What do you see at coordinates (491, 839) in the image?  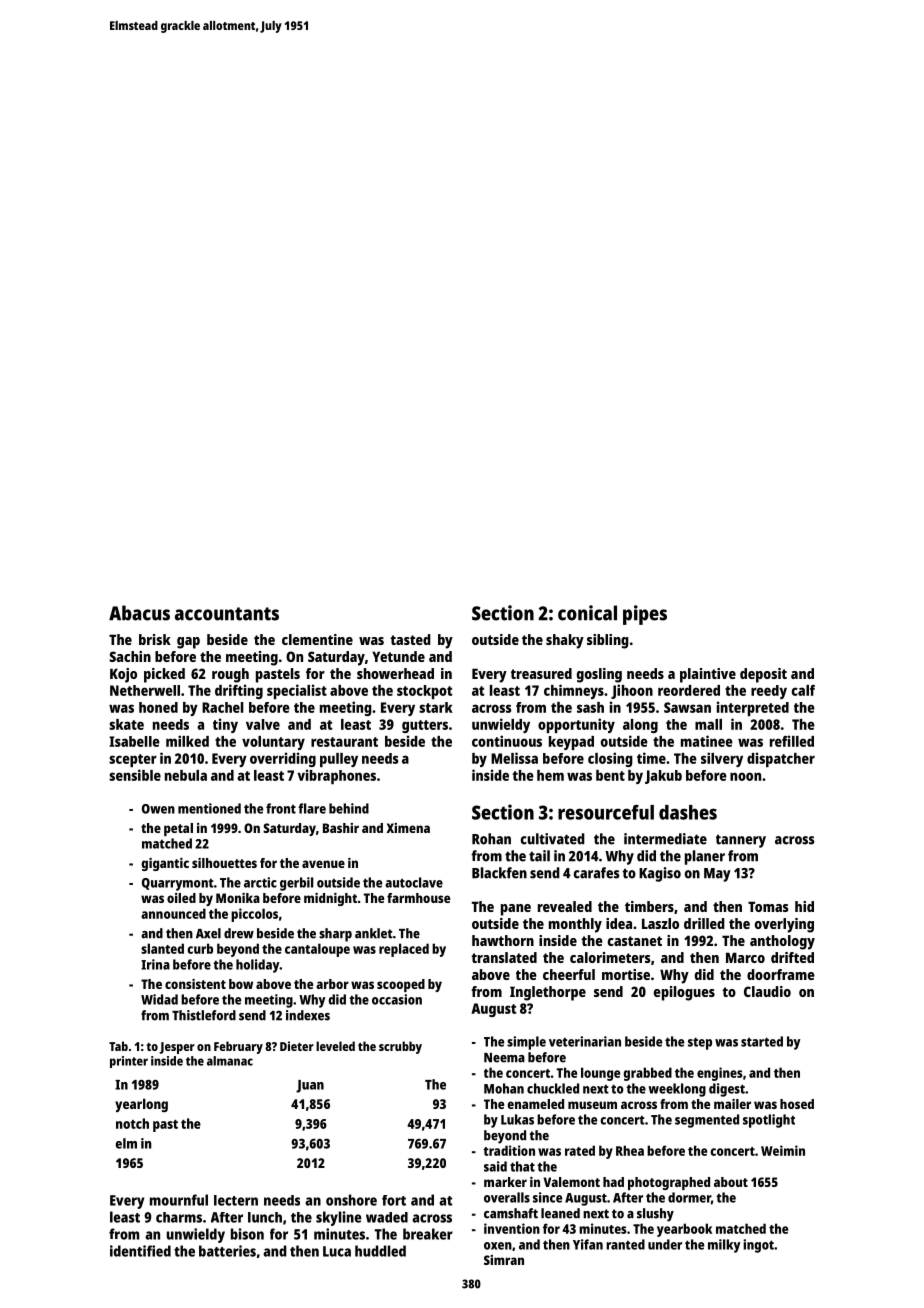 I see `Rohan` at bounding box center [491, 839].
